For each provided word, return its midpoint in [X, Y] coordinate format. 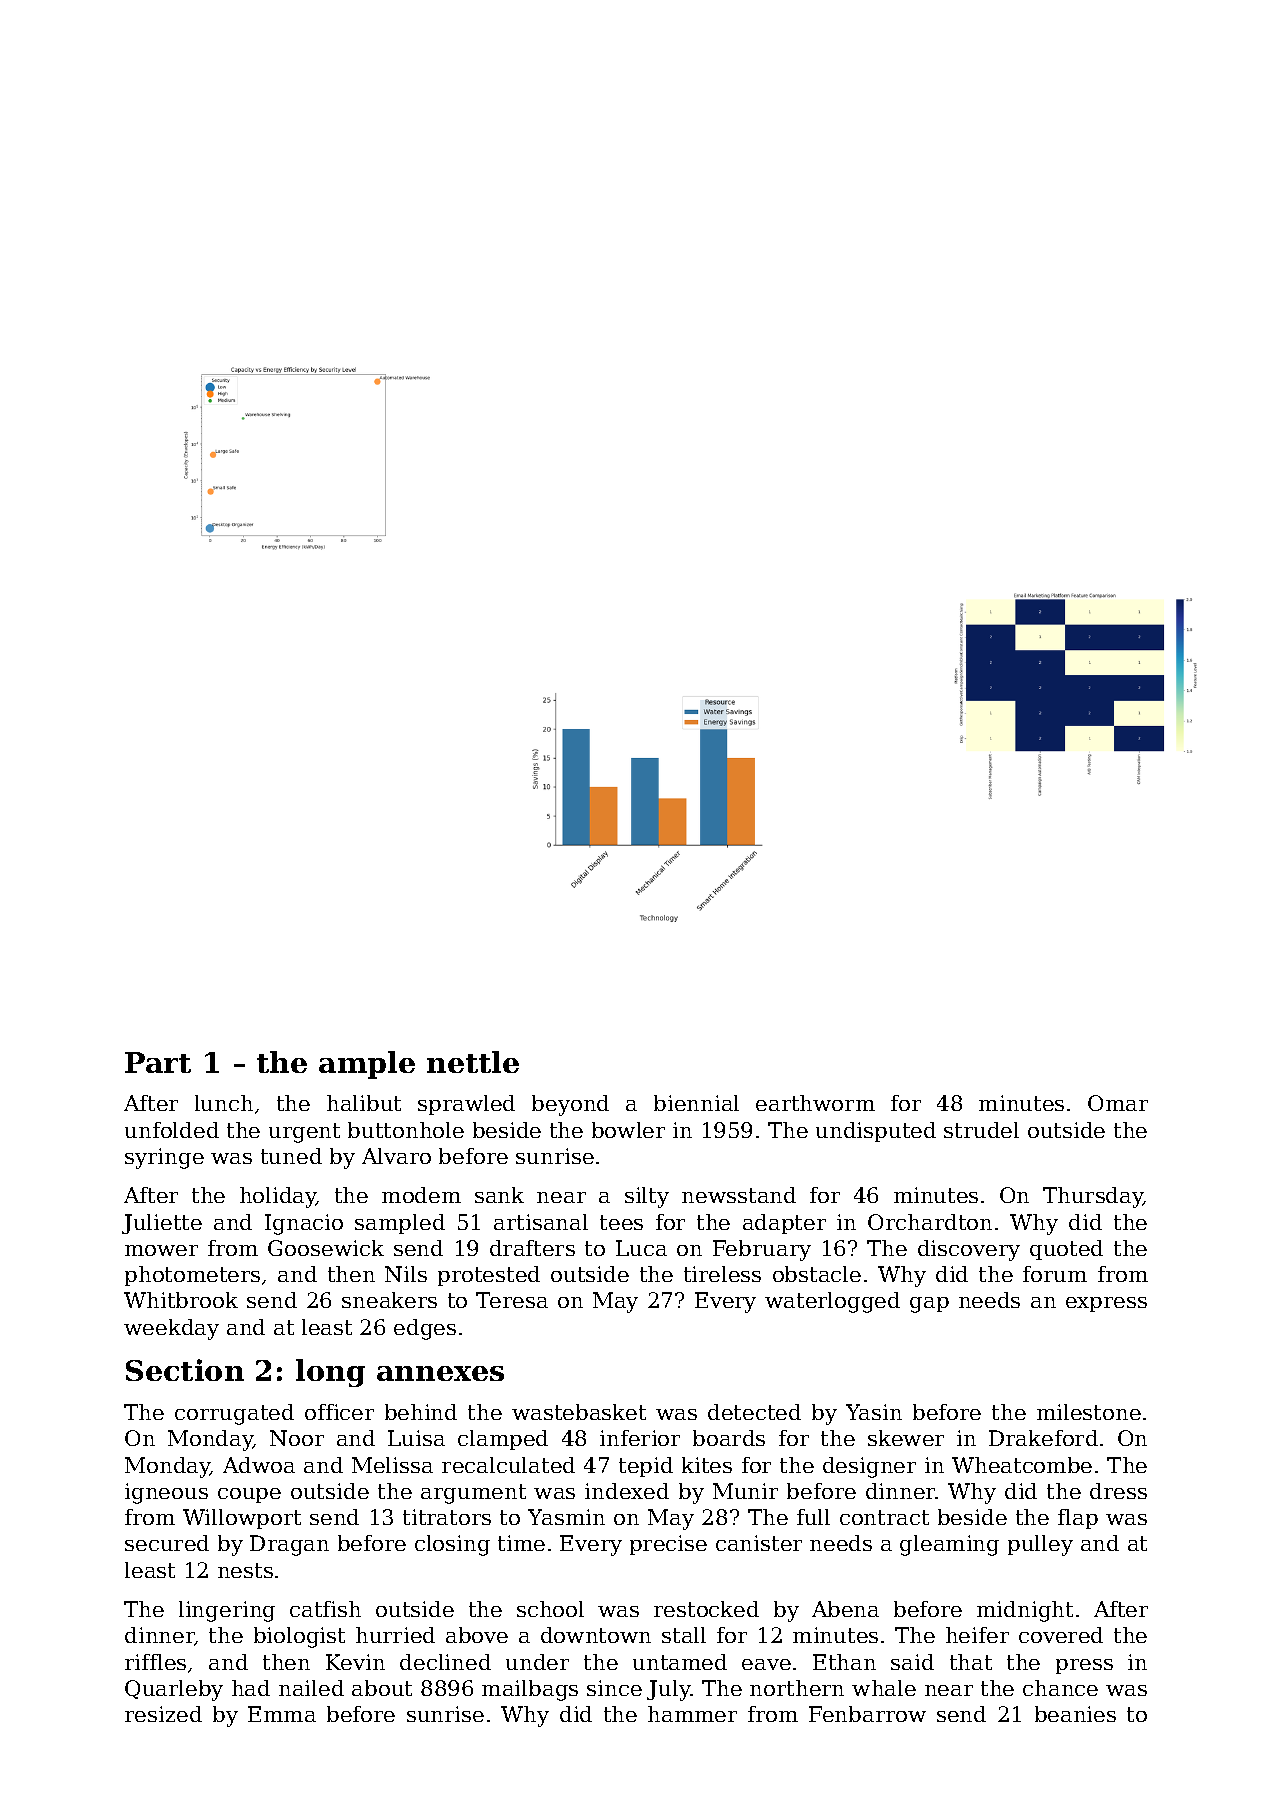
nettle [473, 1062]
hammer [692, 1714]
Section [185, 1370]
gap [929, 1305]
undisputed [876, 1132]
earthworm [815, 1103]
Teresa [512, 1300]
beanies [1075, 1714]
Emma [282, 1714]
